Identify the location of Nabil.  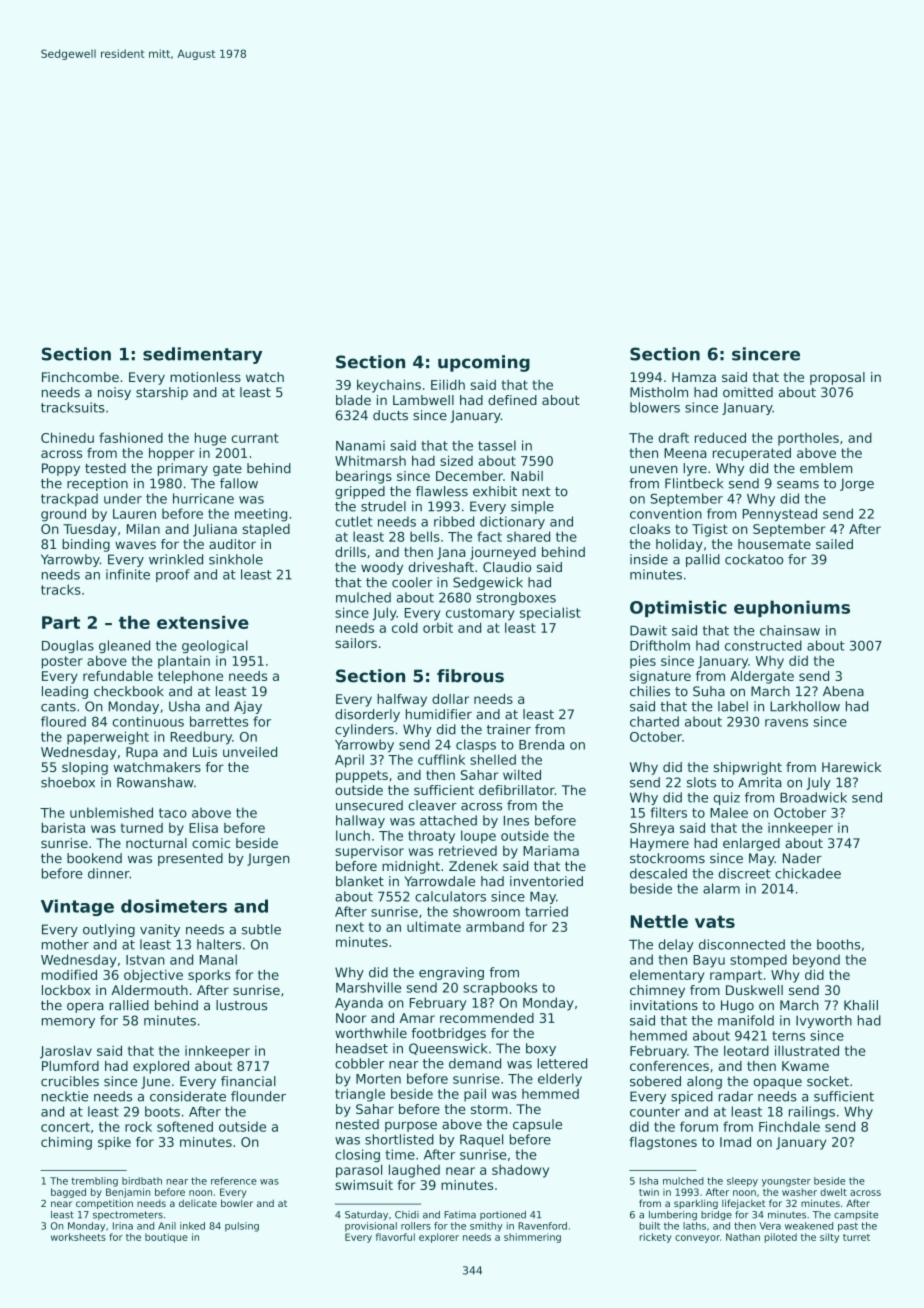
(527, 476).
